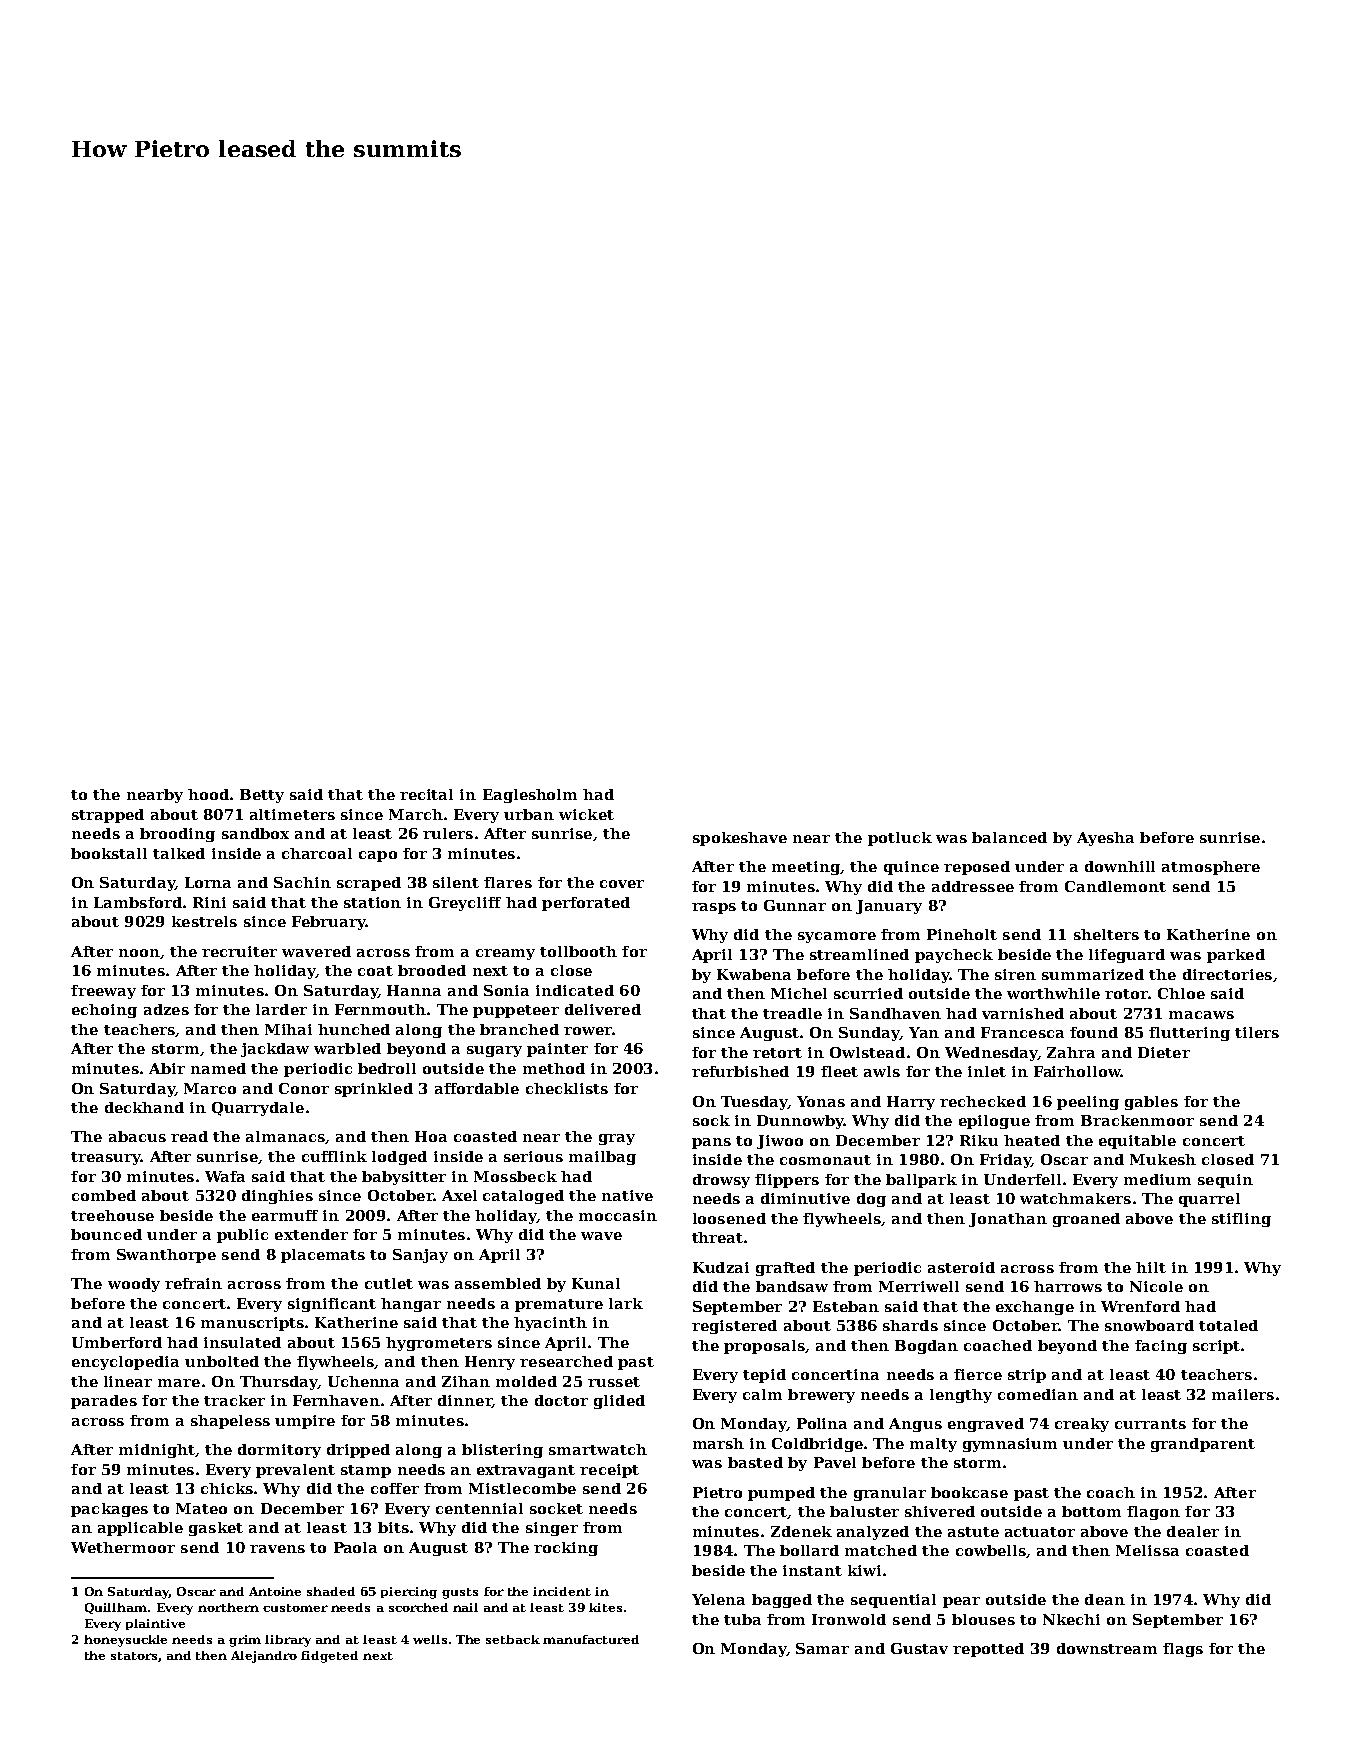  What do you see at coordinates (1189, 1034) in the screenshot?
I see `fluttering` at bounding box center [1189, 1034].
